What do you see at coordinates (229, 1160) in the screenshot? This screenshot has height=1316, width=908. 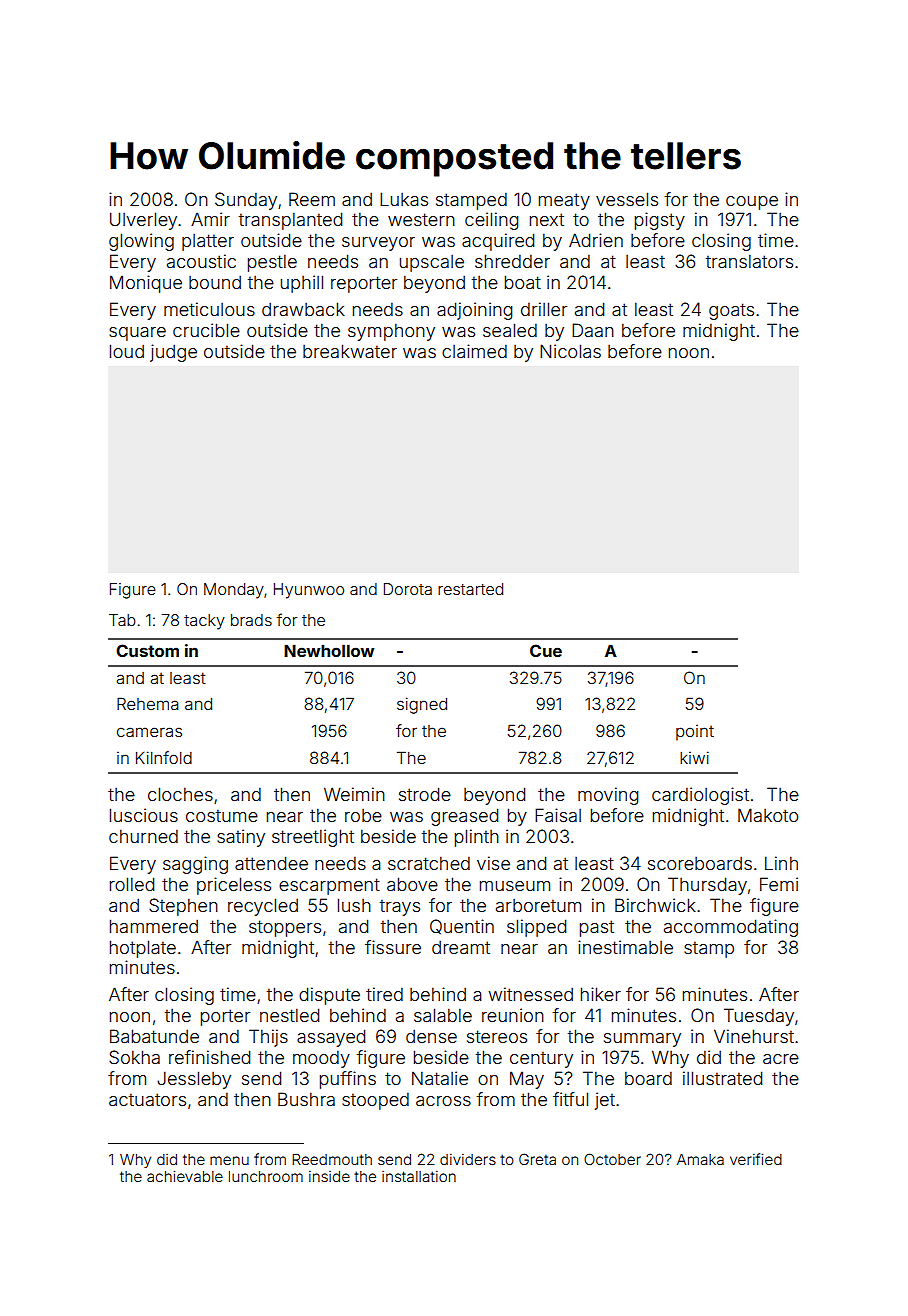 I see `menu` at bounding box center [229, 1160].
